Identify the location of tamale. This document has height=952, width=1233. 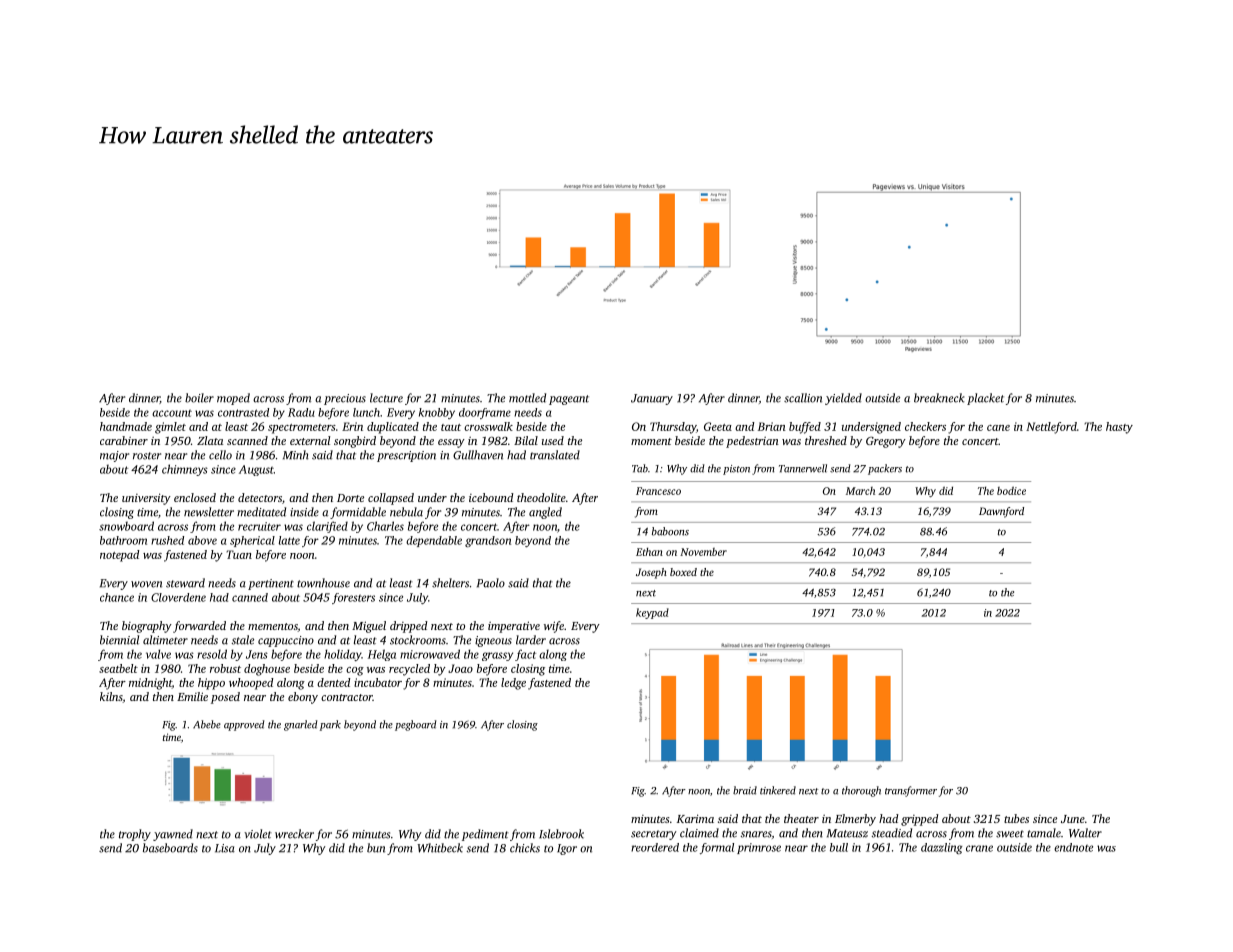
(1044, 833).
